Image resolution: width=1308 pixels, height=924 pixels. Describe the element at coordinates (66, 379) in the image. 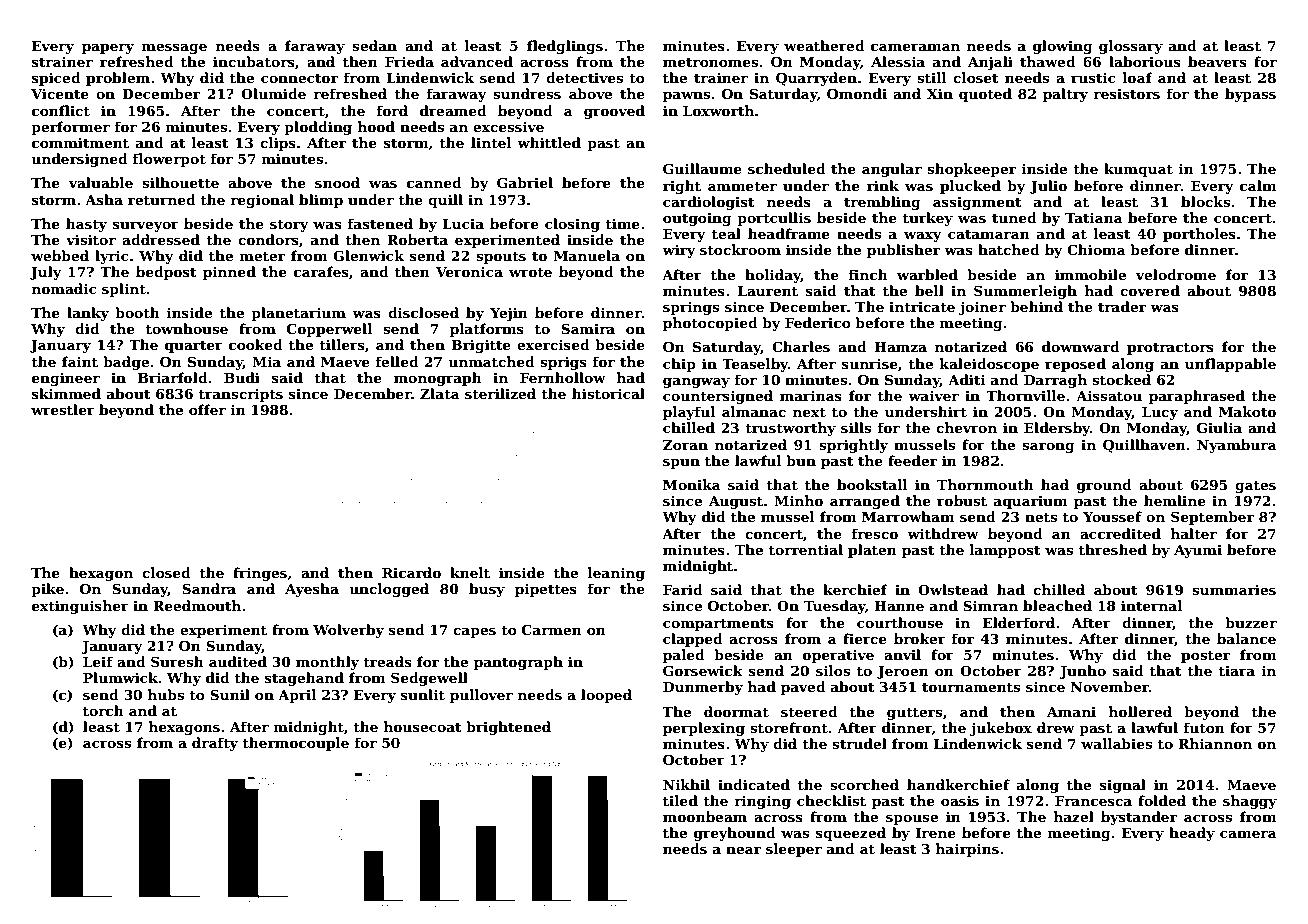

I see `engineer` at that location.
